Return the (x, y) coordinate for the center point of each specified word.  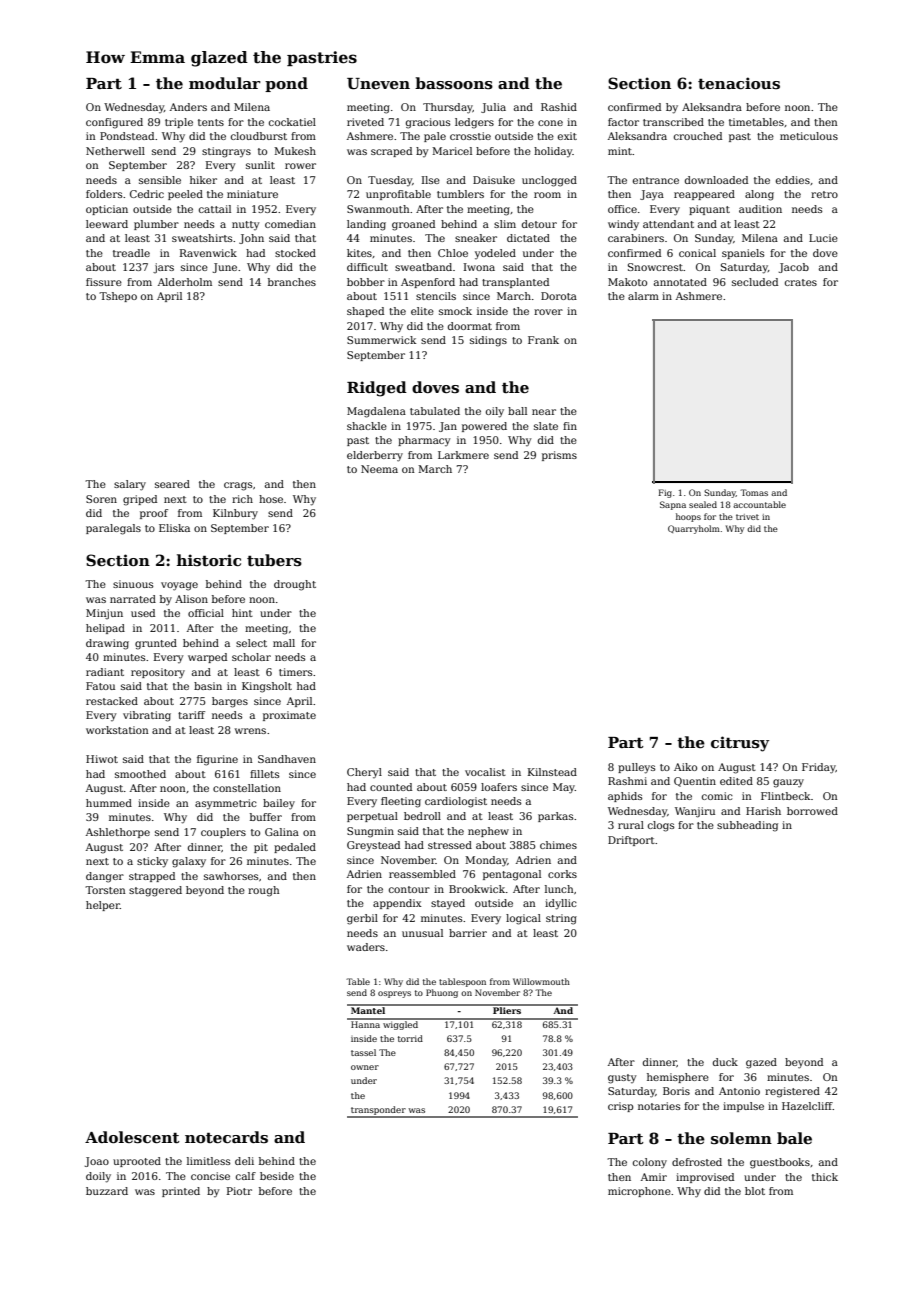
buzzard (107, 1191)
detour (539, 224)
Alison (191, 599)
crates (801, 282)
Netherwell (115, 151)
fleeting (401, 802)
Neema (379, 469)
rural (631, 825)
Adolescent (132, 1137)
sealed (703, 504)
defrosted (697, 1162)
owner (365, 1067)
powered (484, 427)
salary (130, 485)
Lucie (823, 238)
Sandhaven (287, 759)
